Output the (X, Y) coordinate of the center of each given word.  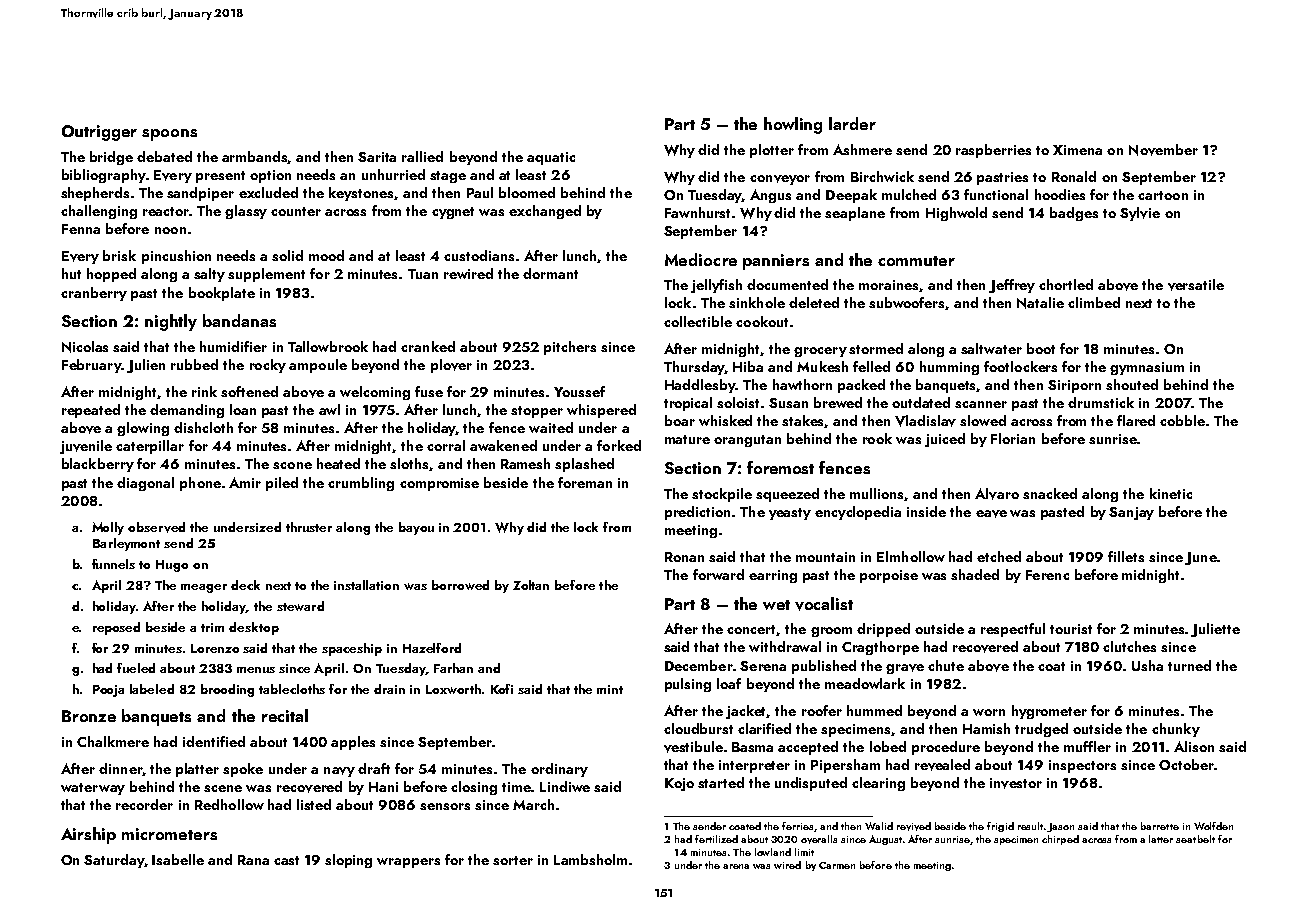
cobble (1182, 420)
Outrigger (99, 133)
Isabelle (178, 859)
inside (926, 511)
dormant (550, 273)
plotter (772, 151)
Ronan (684, 557)
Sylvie (1140, 214)
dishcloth (203, 427)
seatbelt (1195, 839)
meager (204, 588)
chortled (1066, 284)
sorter (513, 860)
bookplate (222, 294)
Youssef (579, 391)
